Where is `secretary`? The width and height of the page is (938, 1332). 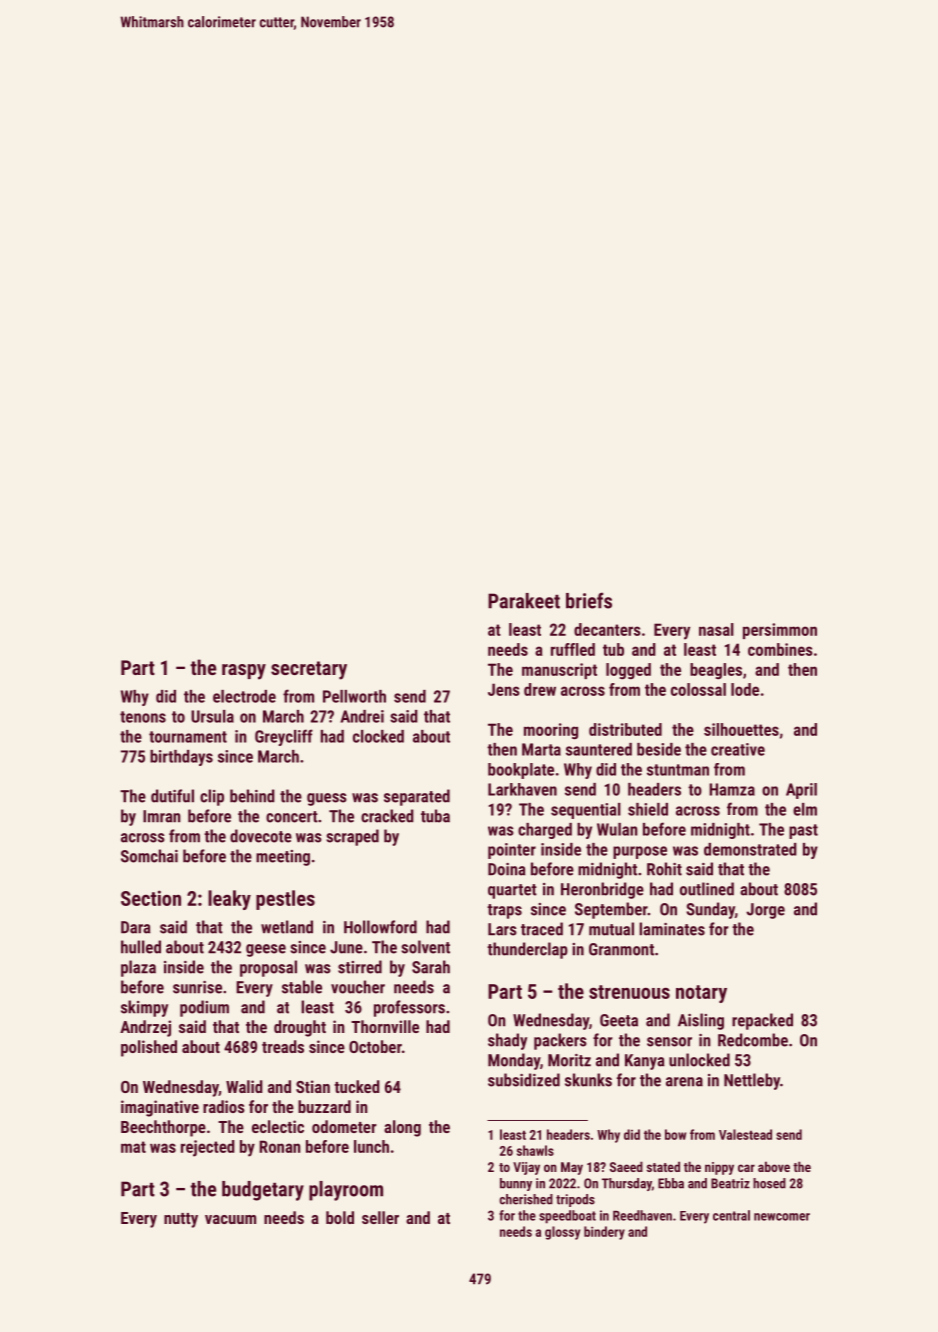 secretary is located at coordinates (309, 670).
